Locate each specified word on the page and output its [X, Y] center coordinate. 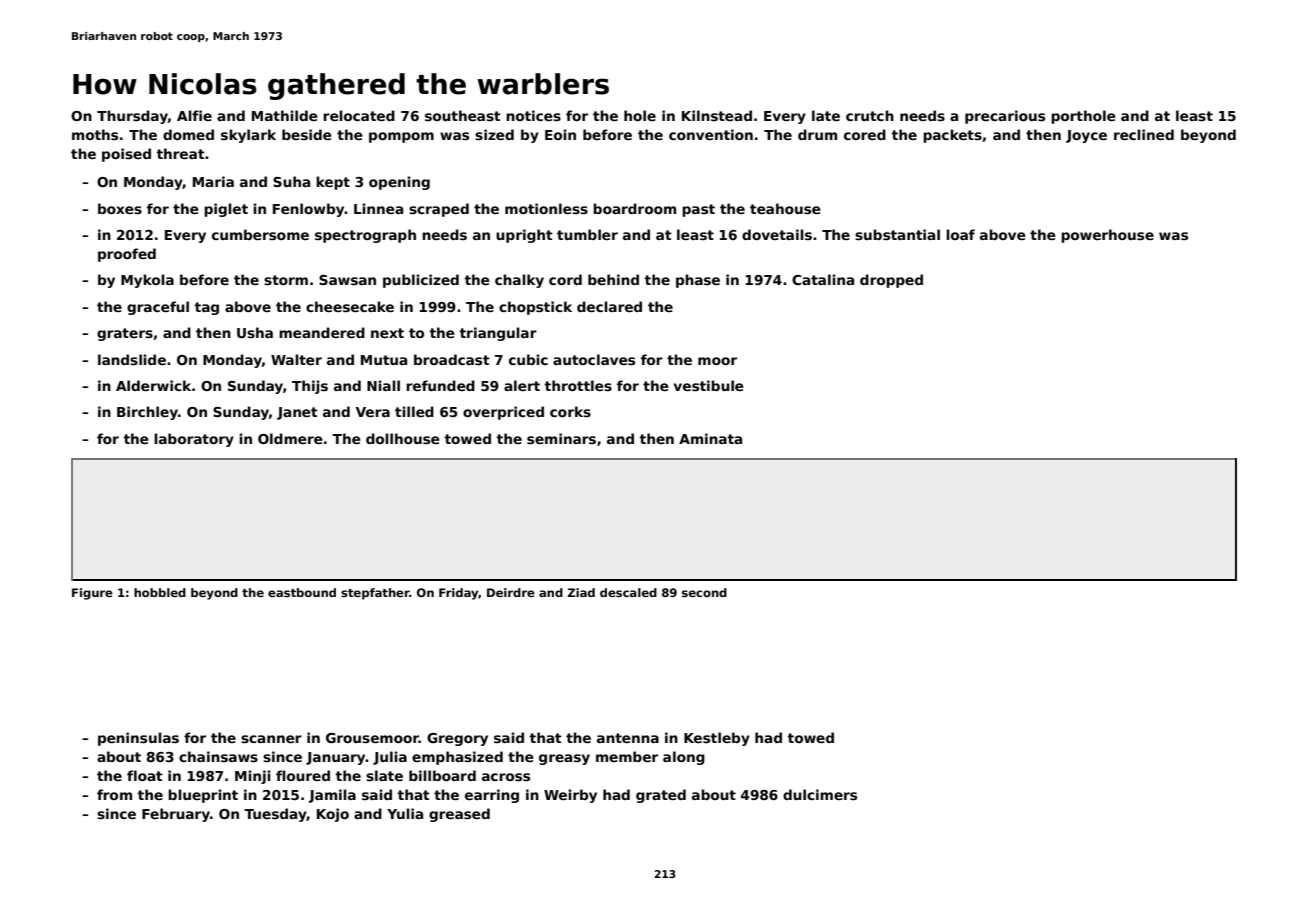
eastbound [302, 592]
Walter [296, 359]
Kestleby [717, 739]
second [704, 592]
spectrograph [365, 236]
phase [698, 281]
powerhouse [1107, 236]
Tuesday [275, 815]
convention [711, 134]
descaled [628, 592]
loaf [960, 234]
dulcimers [820, 794]
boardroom [634, 208]
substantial [897, 234]
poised [126, 155]
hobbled [160, 592]
